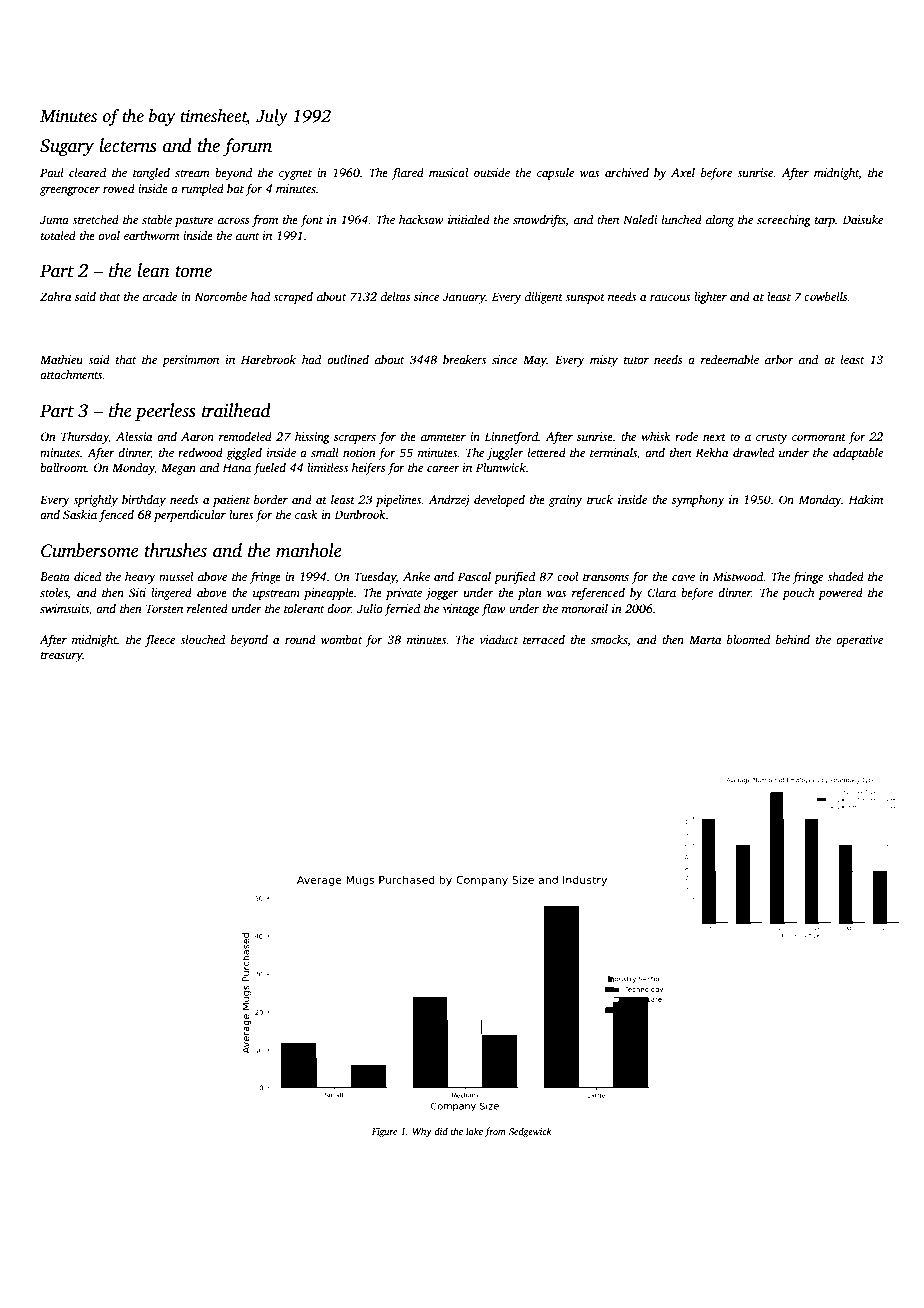  Describe the element at coordinates (416, 576) in the screenshot. I see `Anke` at that location.
